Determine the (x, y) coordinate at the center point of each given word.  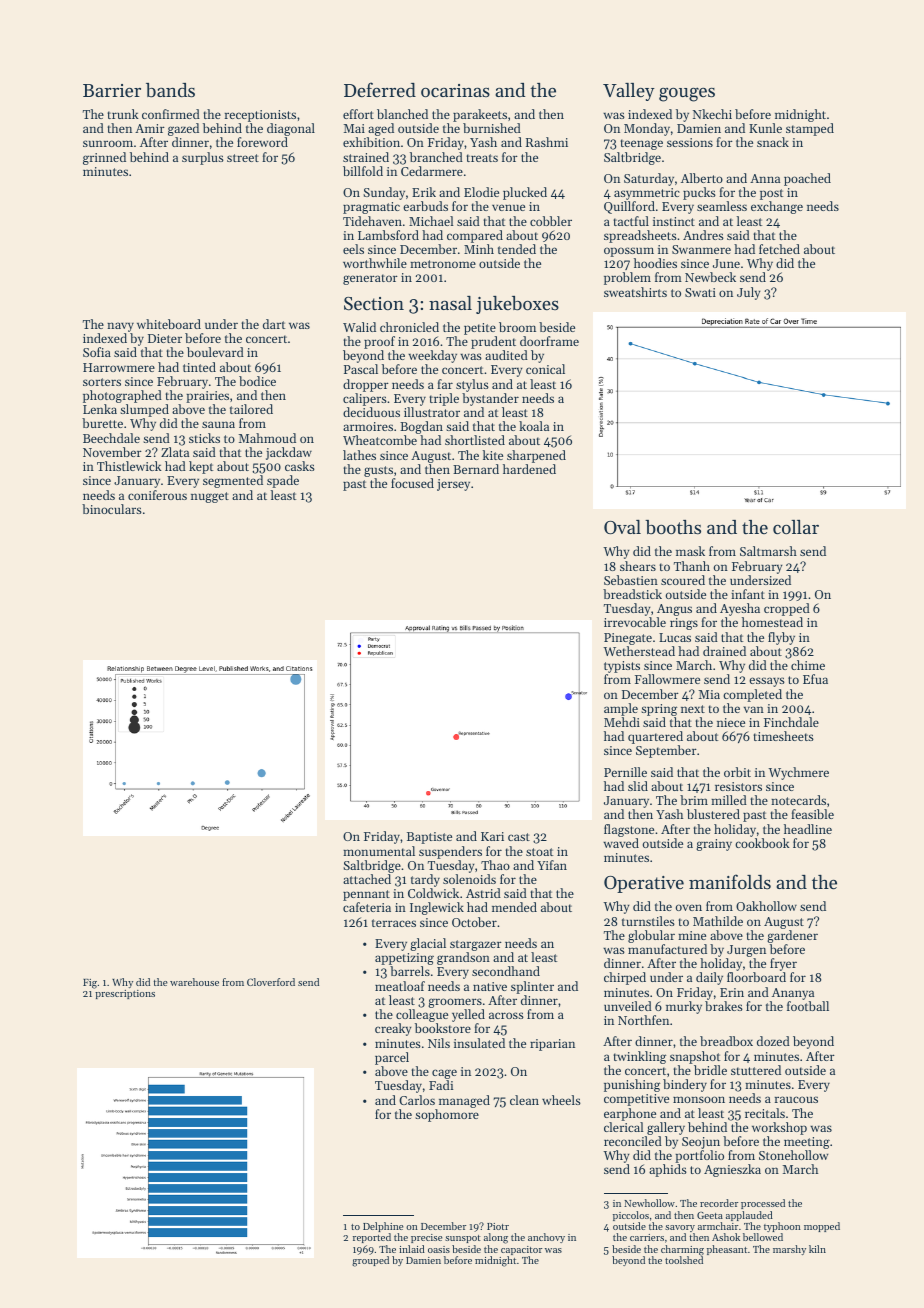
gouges (687, 94)
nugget (210, 497)
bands (170, 90)
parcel (392, 1058)
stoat (539, 852)
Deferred (380, 89)
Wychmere (798, 773)
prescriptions (125, 994)
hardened (529, 469)
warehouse (194, 982)
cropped (787, 609)
